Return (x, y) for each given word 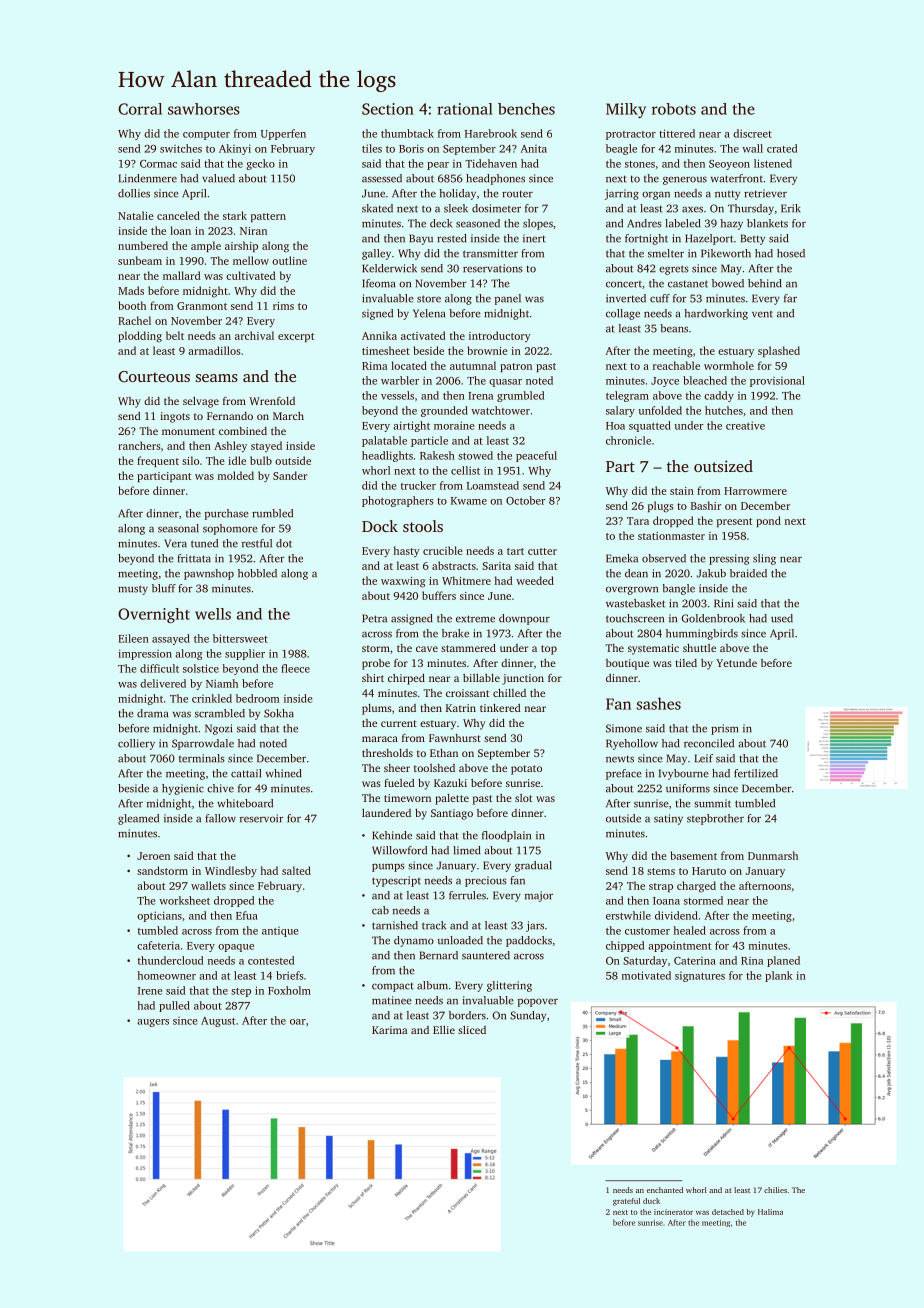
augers (153, 1023)
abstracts (454, 565)
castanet (688, 284)
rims (283, 306)
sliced (472, 1030)
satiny (668, 819)
